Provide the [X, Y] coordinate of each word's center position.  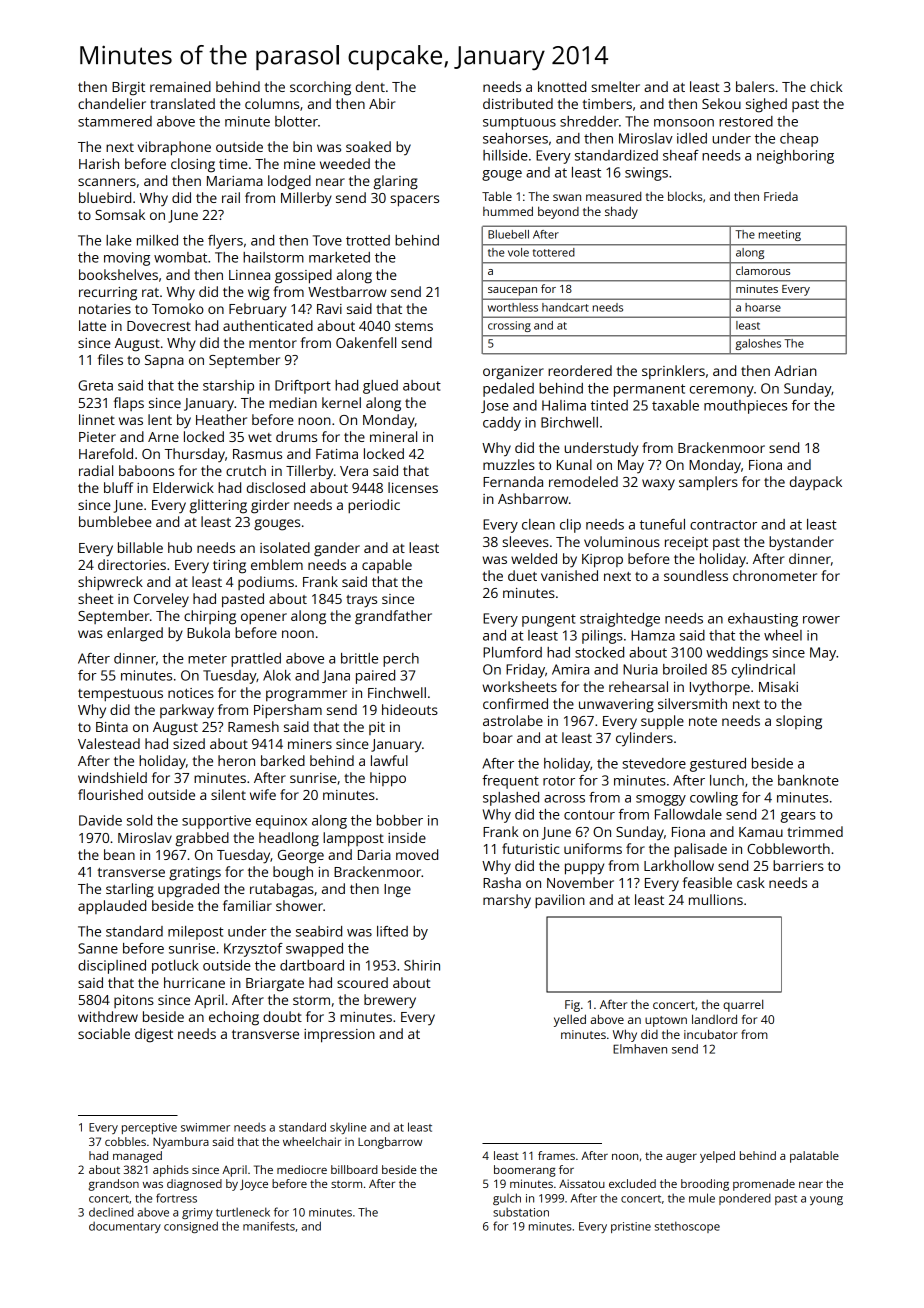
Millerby [306, 199]
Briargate [275, 985]
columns [272, 103]
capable [387, 566]
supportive [216, 822]
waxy [658, 484]
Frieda [781, 196]
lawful [389, 760]
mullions [716, 899]
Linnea [249, 275]
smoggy [661, 800]
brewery [390, 1001]
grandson [113, 1185]
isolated [285, 547]
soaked [368, 146]
